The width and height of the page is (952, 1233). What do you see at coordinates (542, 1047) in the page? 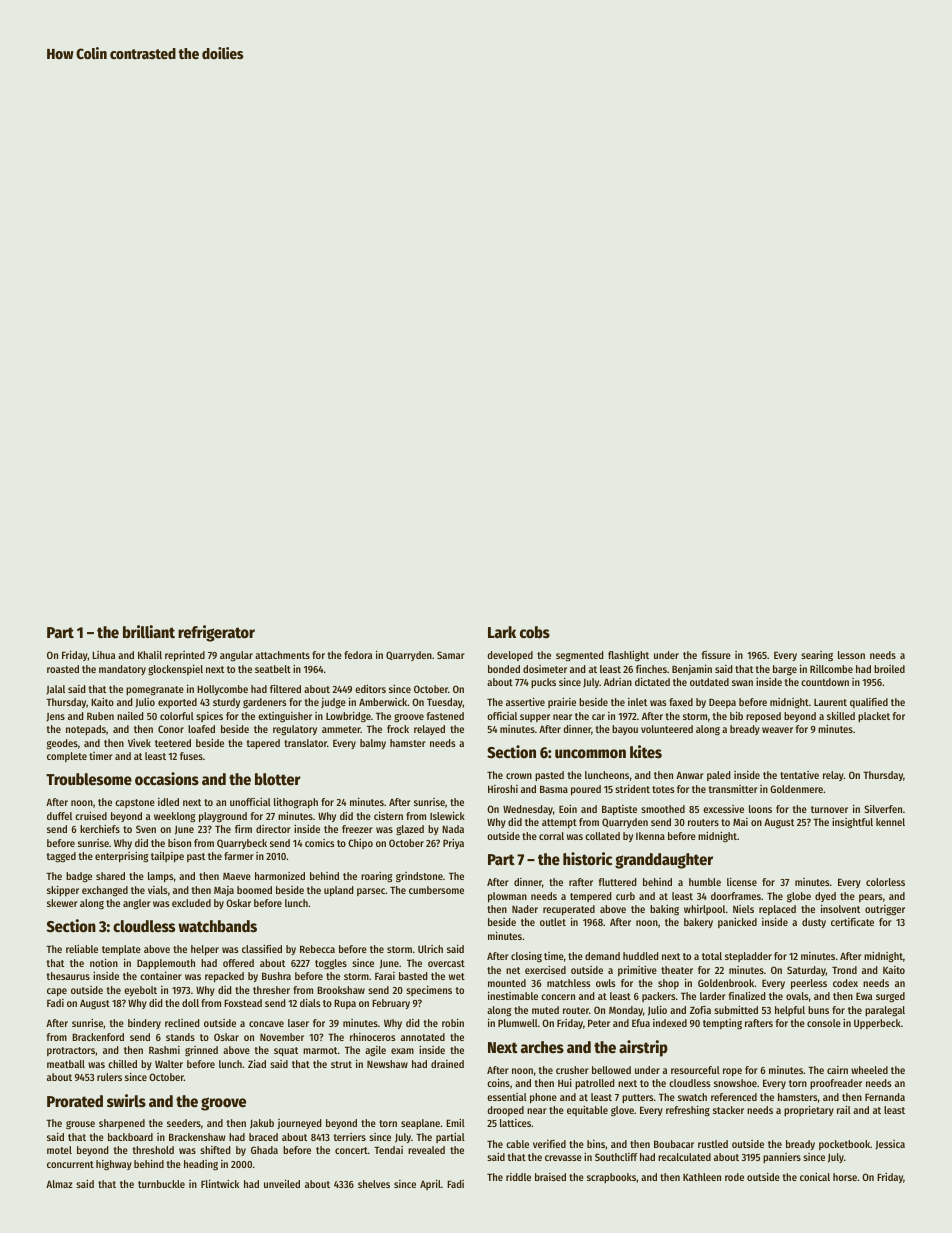
I see `arches` at bounding box center [542, 1047].
